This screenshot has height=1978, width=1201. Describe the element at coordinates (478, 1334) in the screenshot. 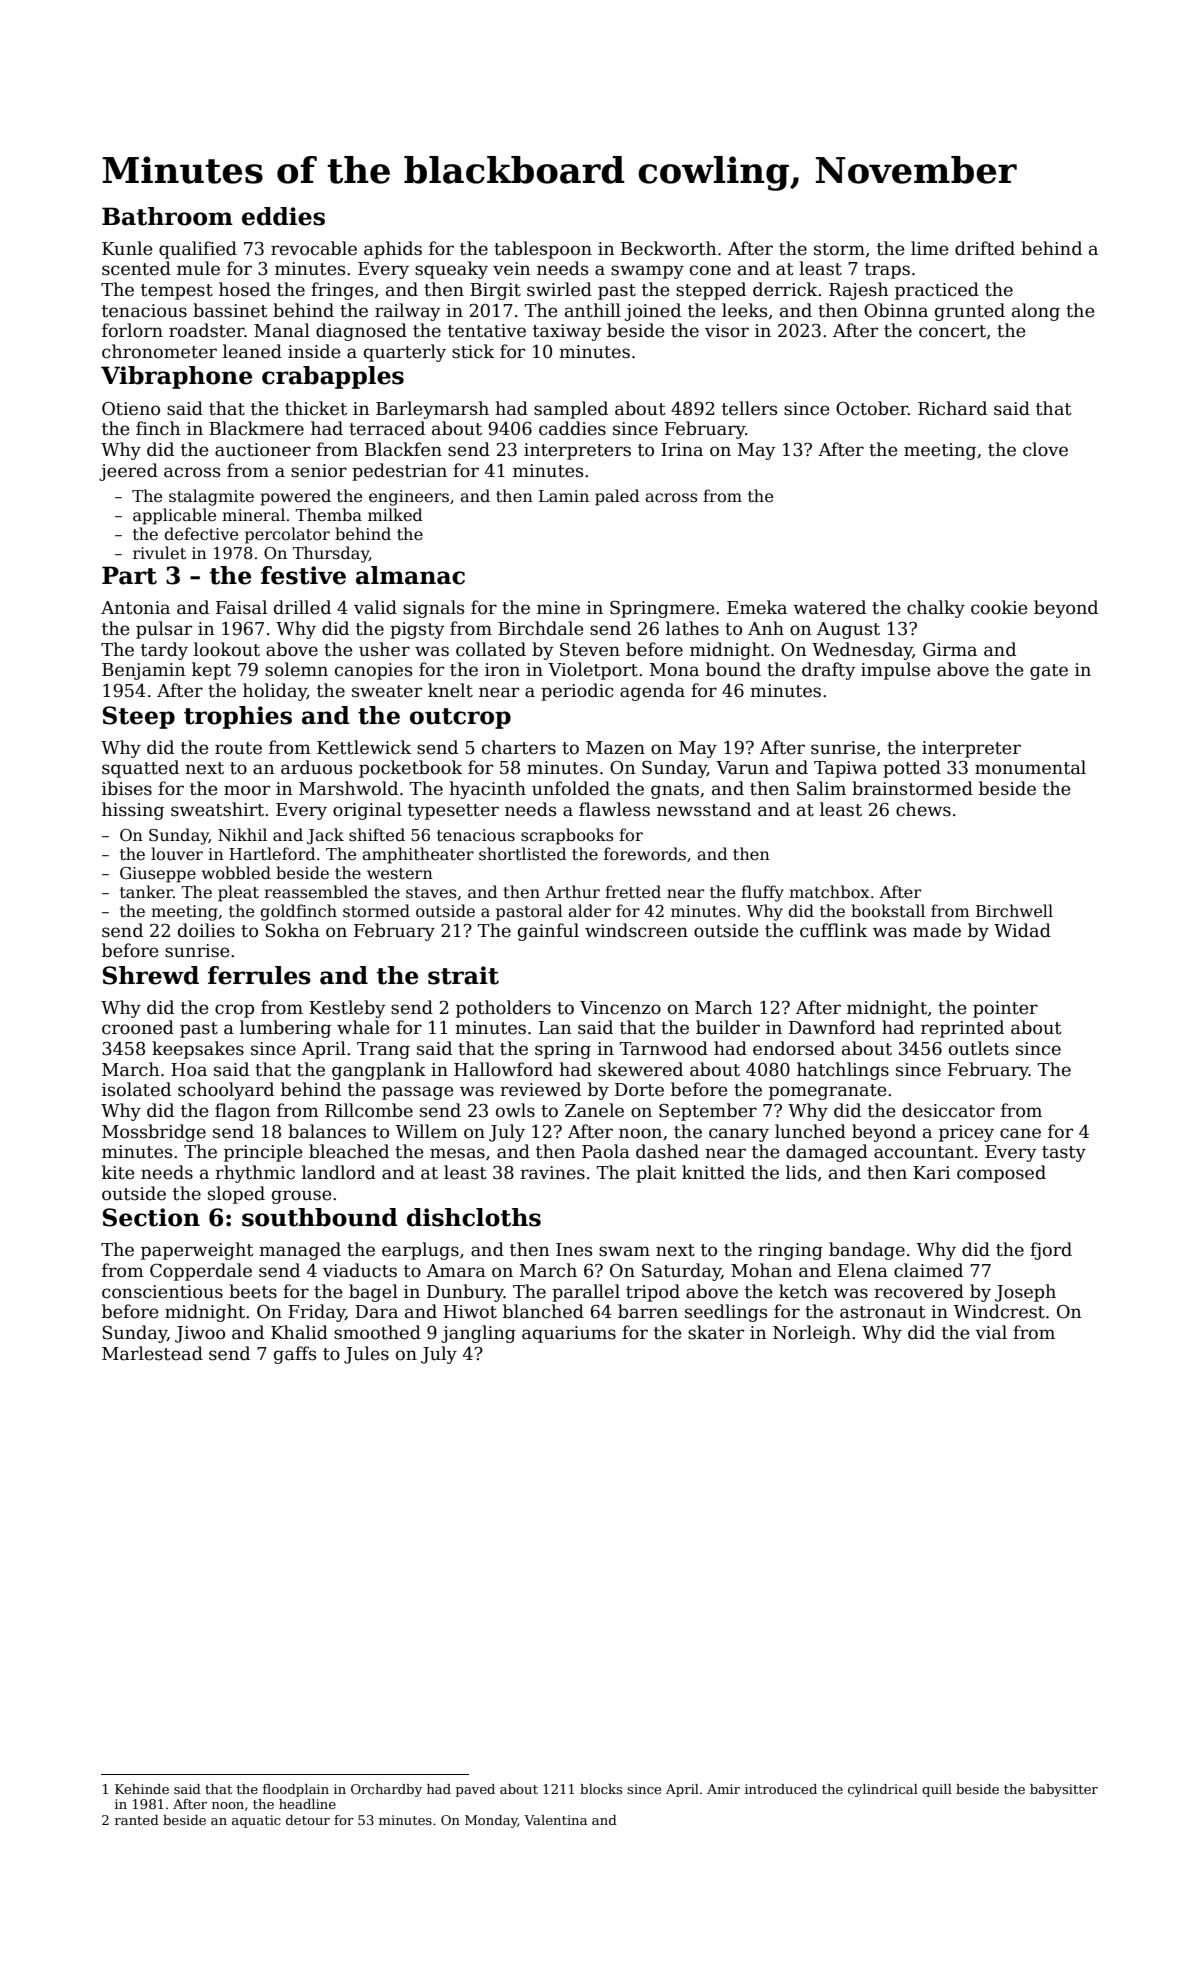

I see `jangling` at that location.
